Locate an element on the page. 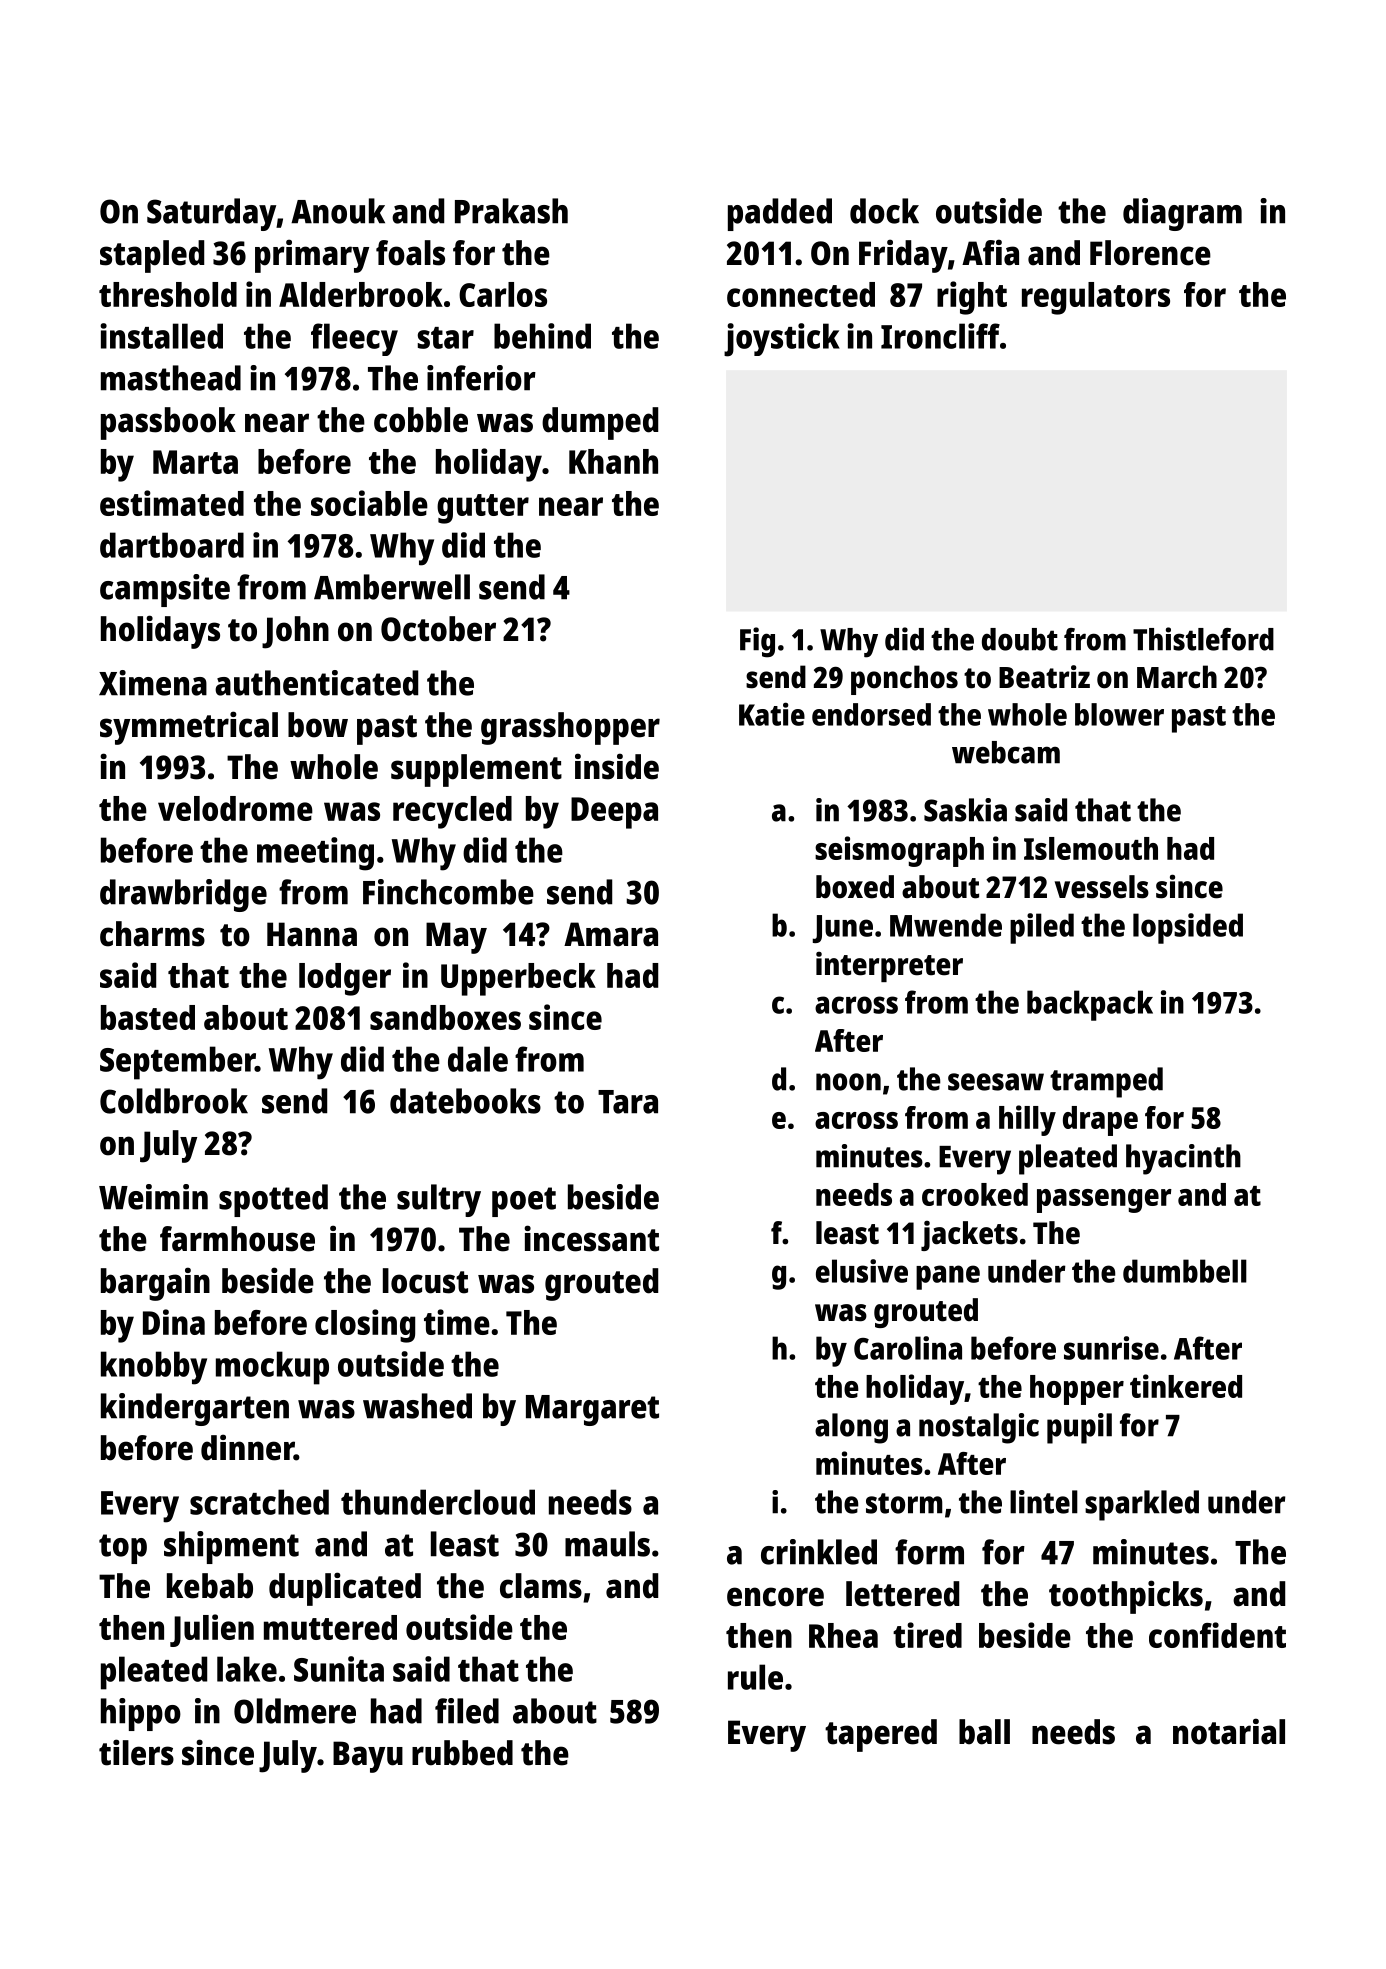 This document has height=1969, width=1386. joystick is located at coordinates (782, 340).
